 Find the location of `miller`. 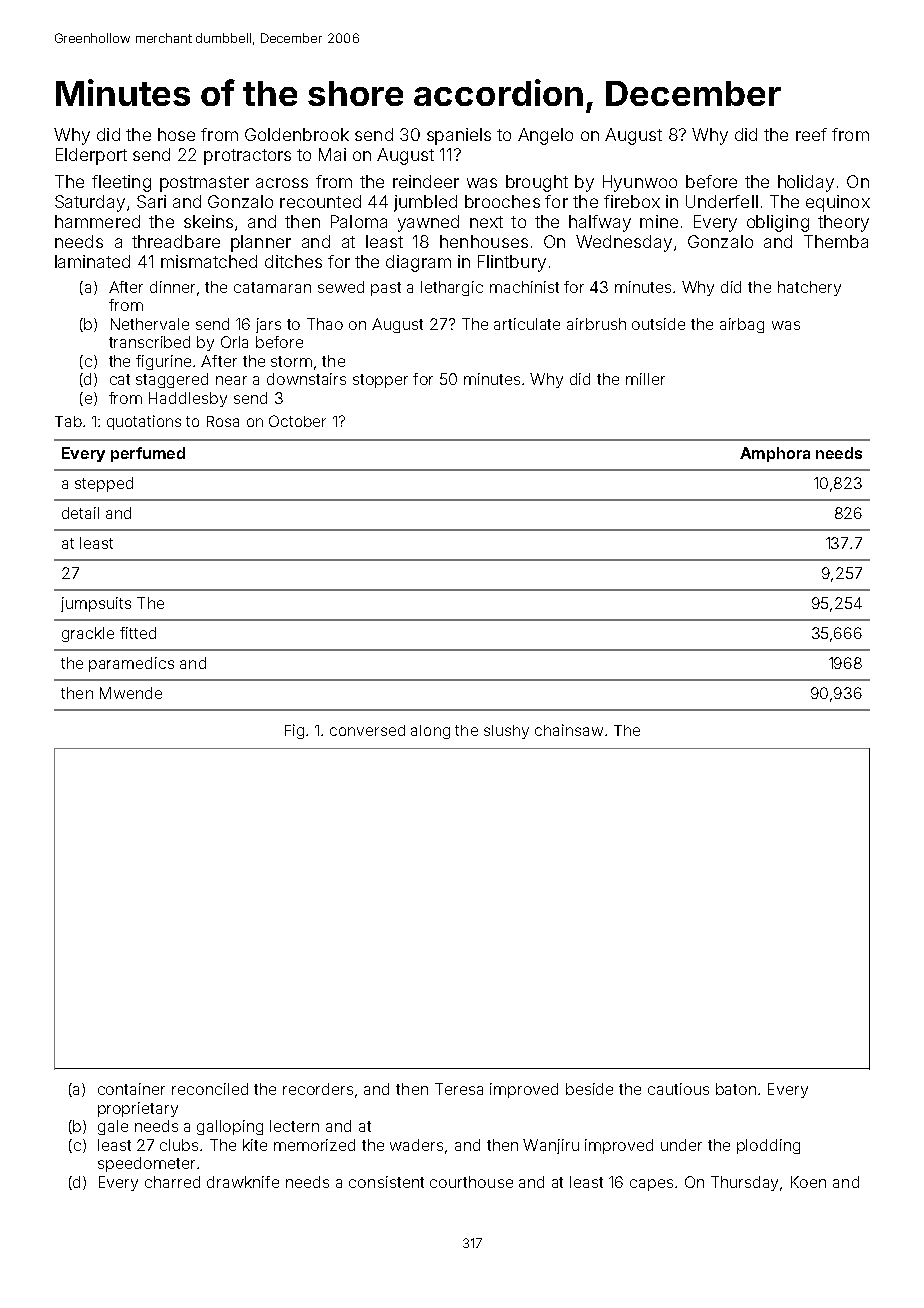

miller is located at coordinates (645, 379).
